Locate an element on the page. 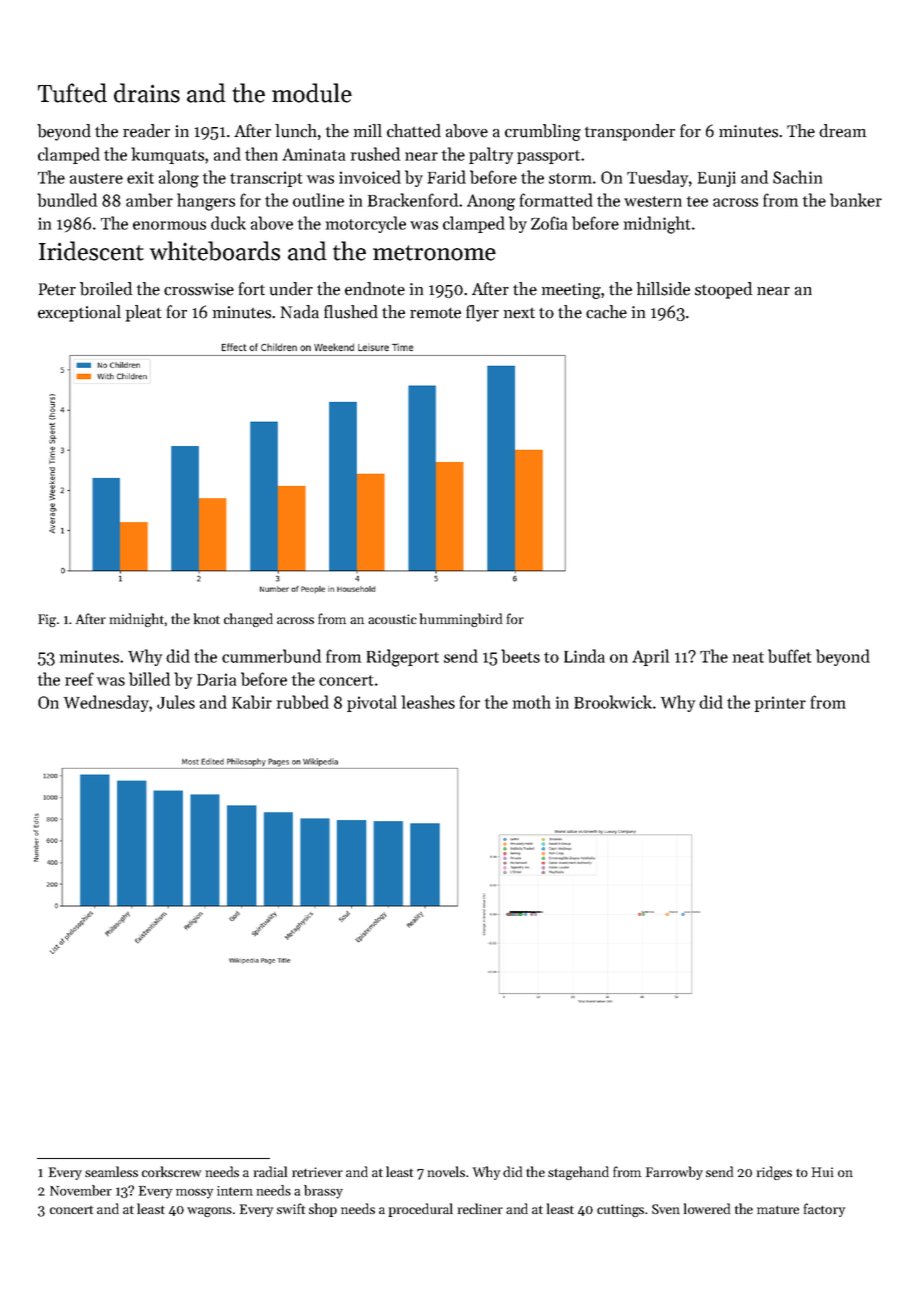 Image resolution: width=924 pixels, height=1308 pixels. stooped is located at coordinates (723, 290).
